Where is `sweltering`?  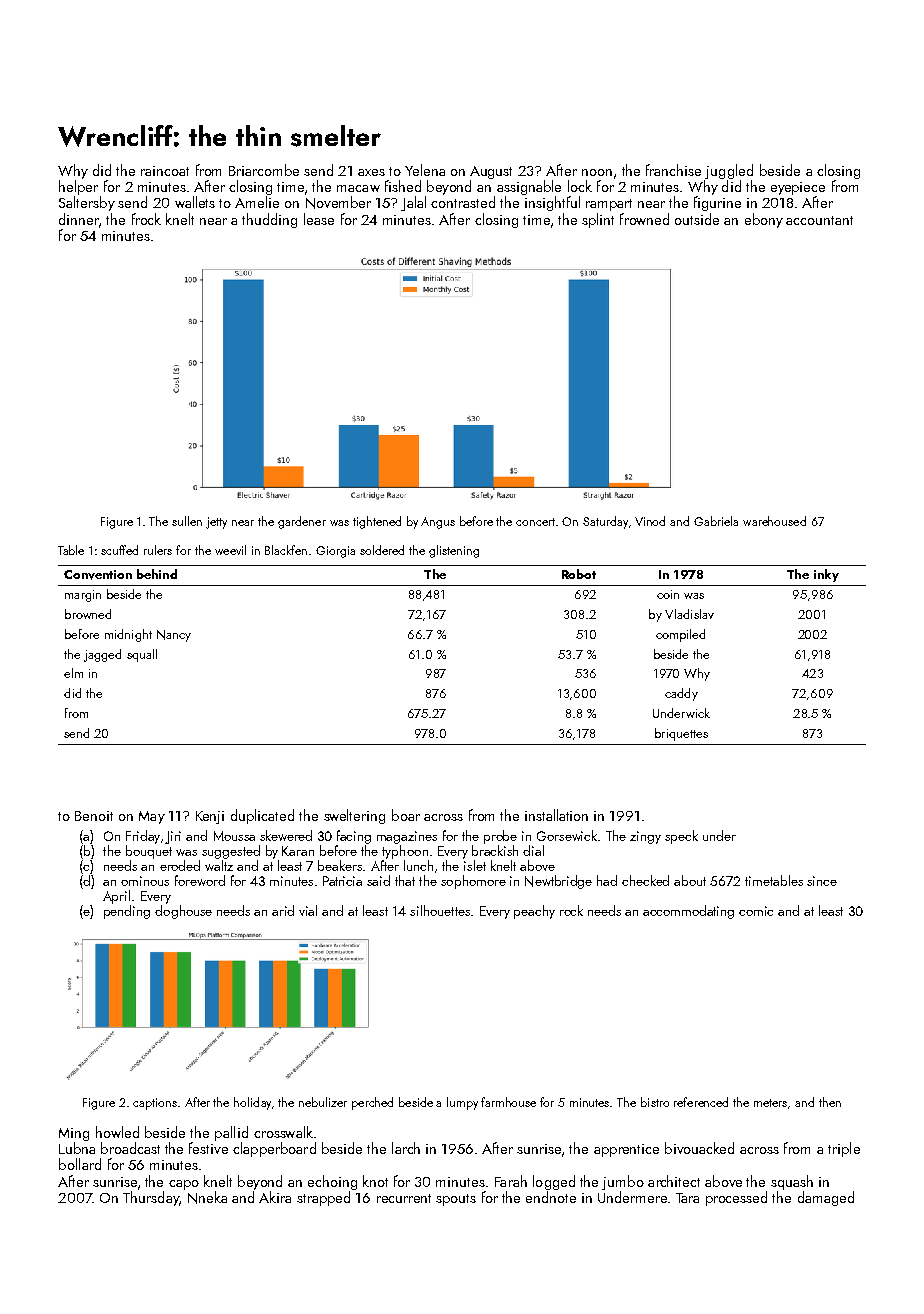 sweltering is located at coordinates (354, 816).
